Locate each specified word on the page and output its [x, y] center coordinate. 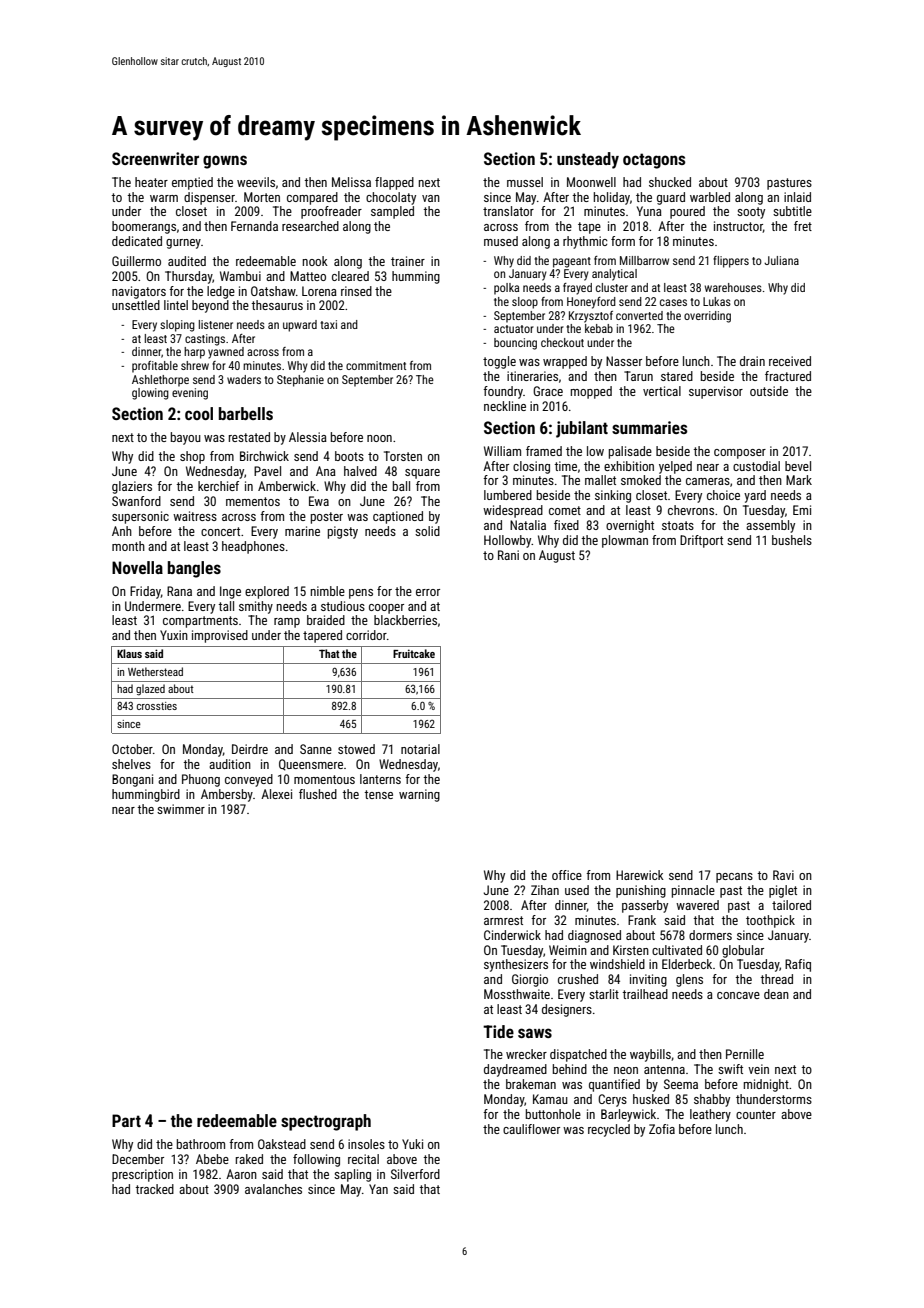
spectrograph [326, 1122]
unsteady [588, 160]
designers [567, 1010]
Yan [378, 1189]
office [567, 875]
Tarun [638, 376]
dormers [710, 935]
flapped [394, 183]
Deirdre [250, 749]
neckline [505, 406]
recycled [609, 1130]
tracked [154, 1189]
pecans [734, 878]
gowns [225, 162]
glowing [150, 394]
